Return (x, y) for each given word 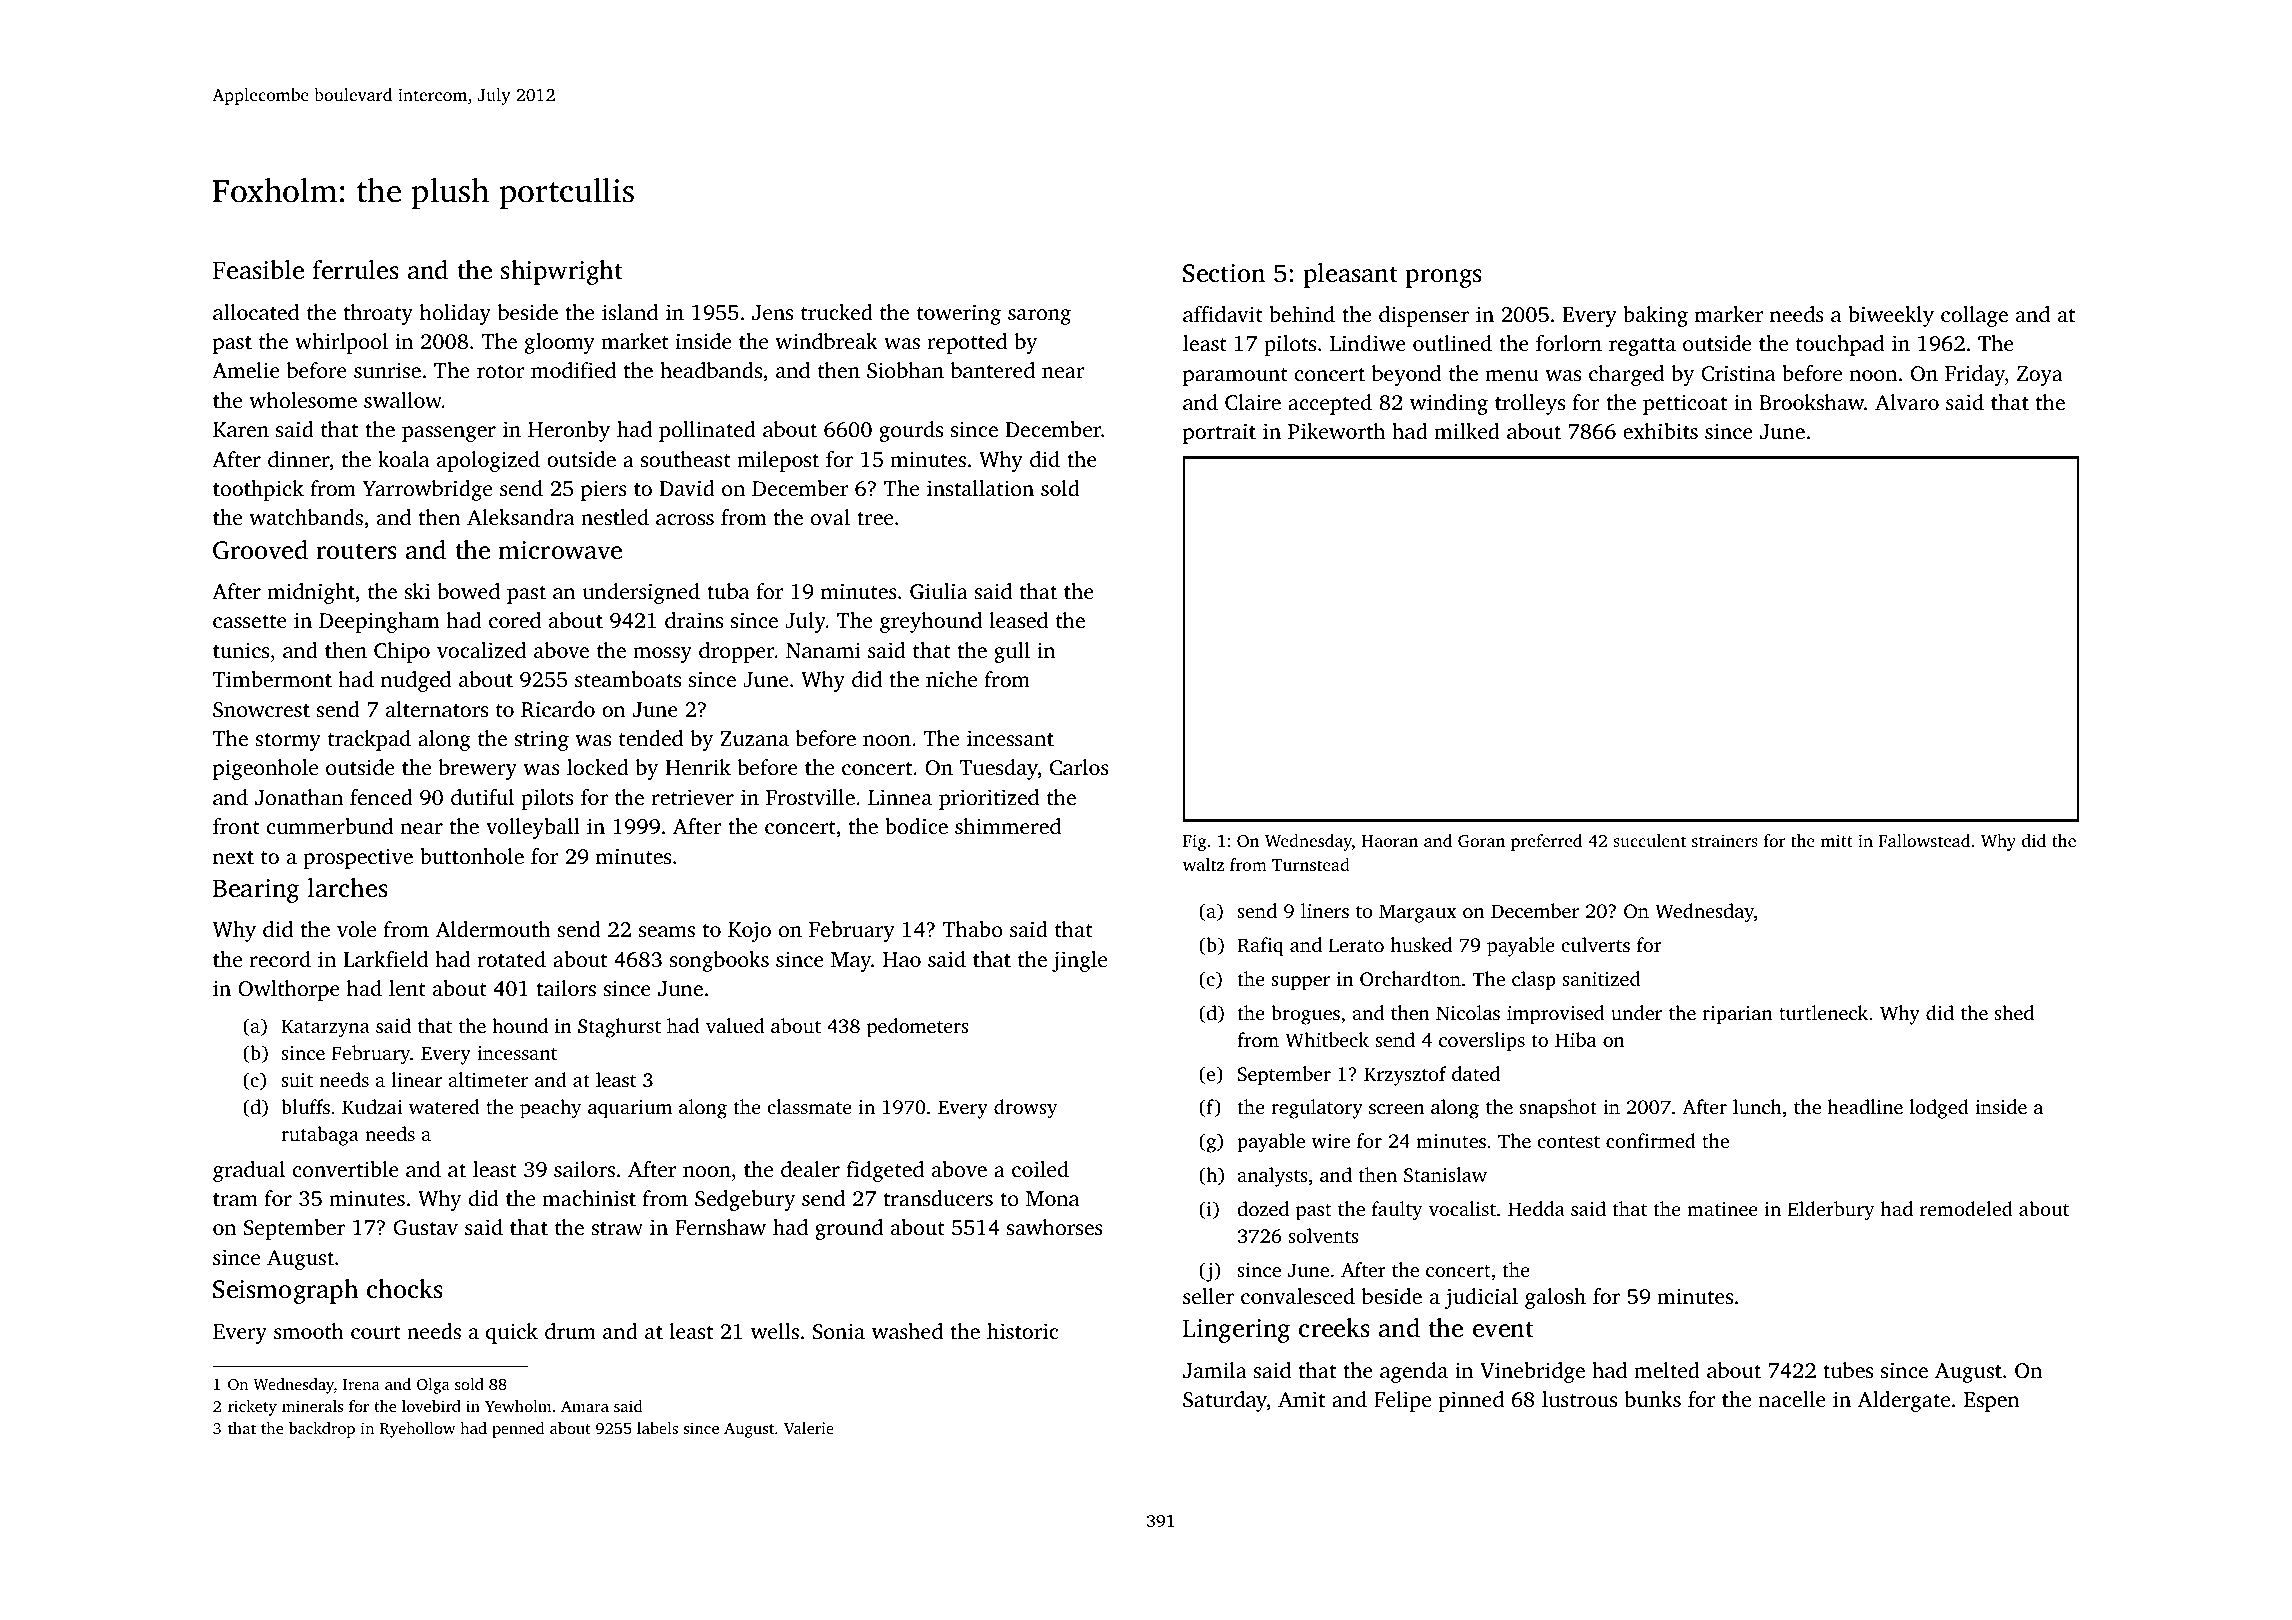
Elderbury (1831, 1211)
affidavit (1223, 314)
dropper (737, 652)
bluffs (305, 1106)
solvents (1323, 1235)
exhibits (1660, 431)
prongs (1443, 278)
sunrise (387, 370)
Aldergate (1904, 1401)
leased (1018, 620)
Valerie (809, 1428)
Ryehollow (418, 1430)
